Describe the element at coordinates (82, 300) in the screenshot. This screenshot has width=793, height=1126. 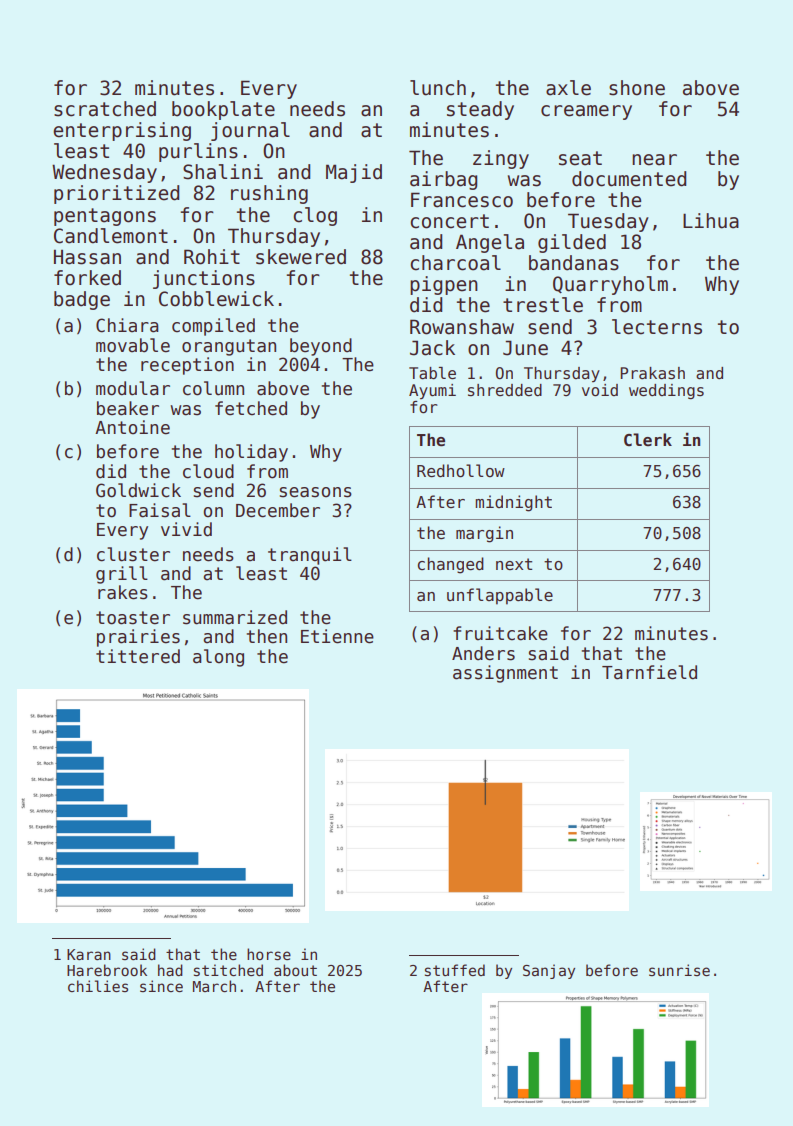
I see `badge` at that location.
